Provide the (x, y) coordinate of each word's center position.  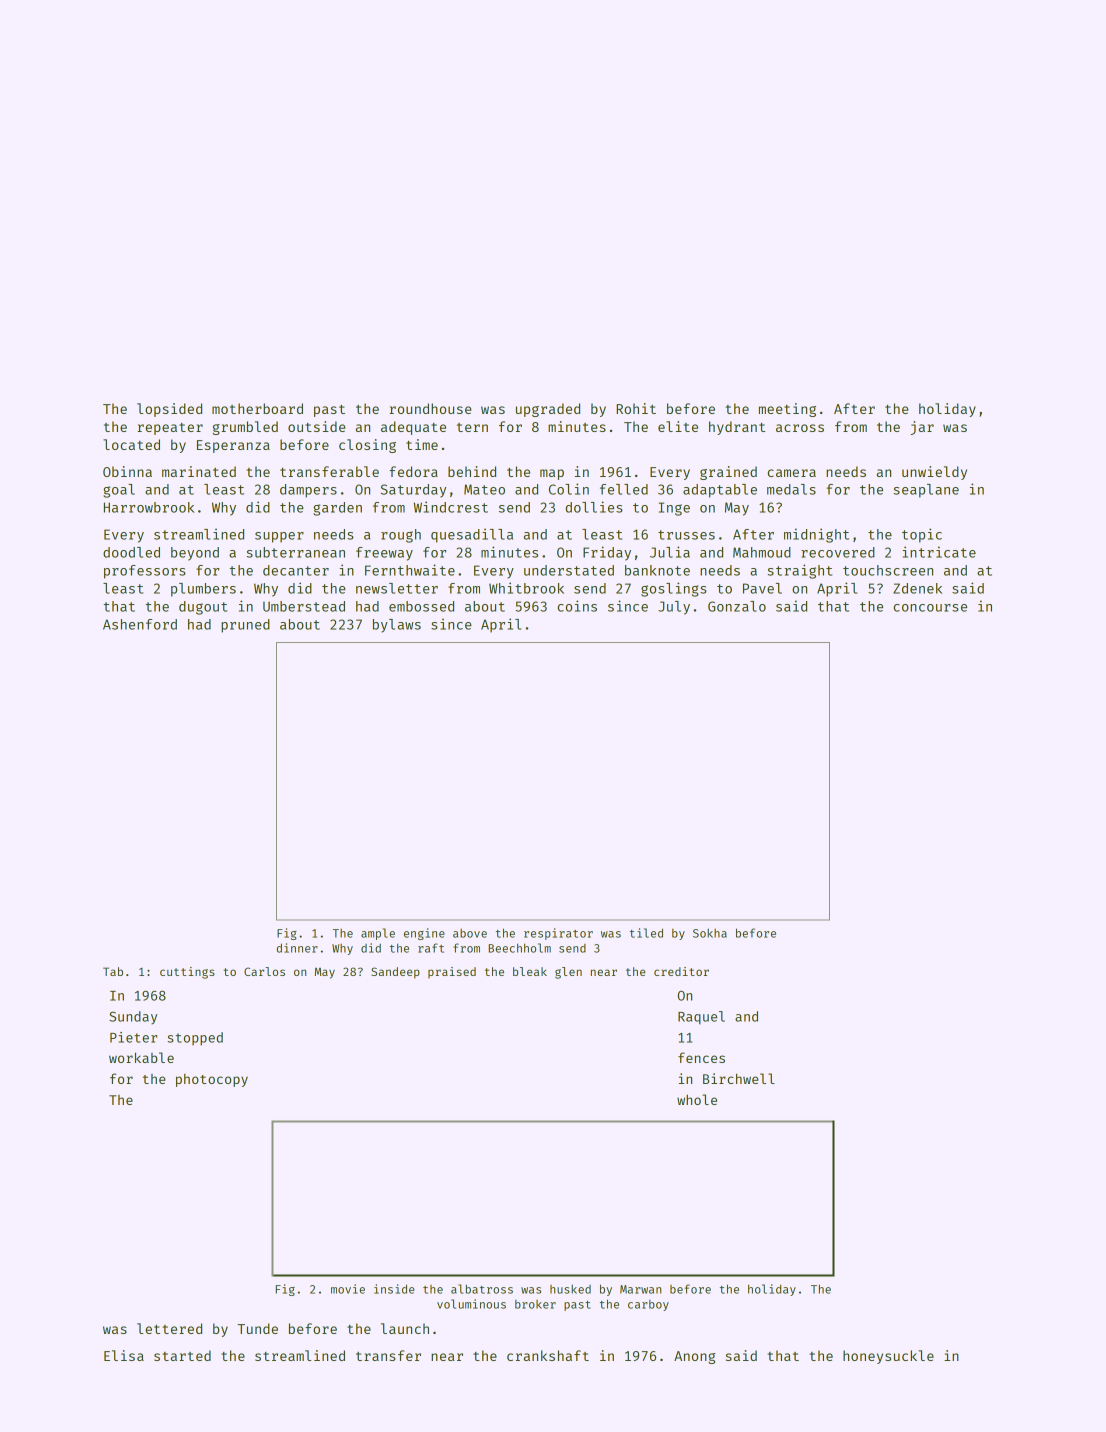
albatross (482, 1289)
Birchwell (739, 1078)
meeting (787, 410)
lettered (169, 1328)
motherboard (257, 408)
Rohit (636, 408)
